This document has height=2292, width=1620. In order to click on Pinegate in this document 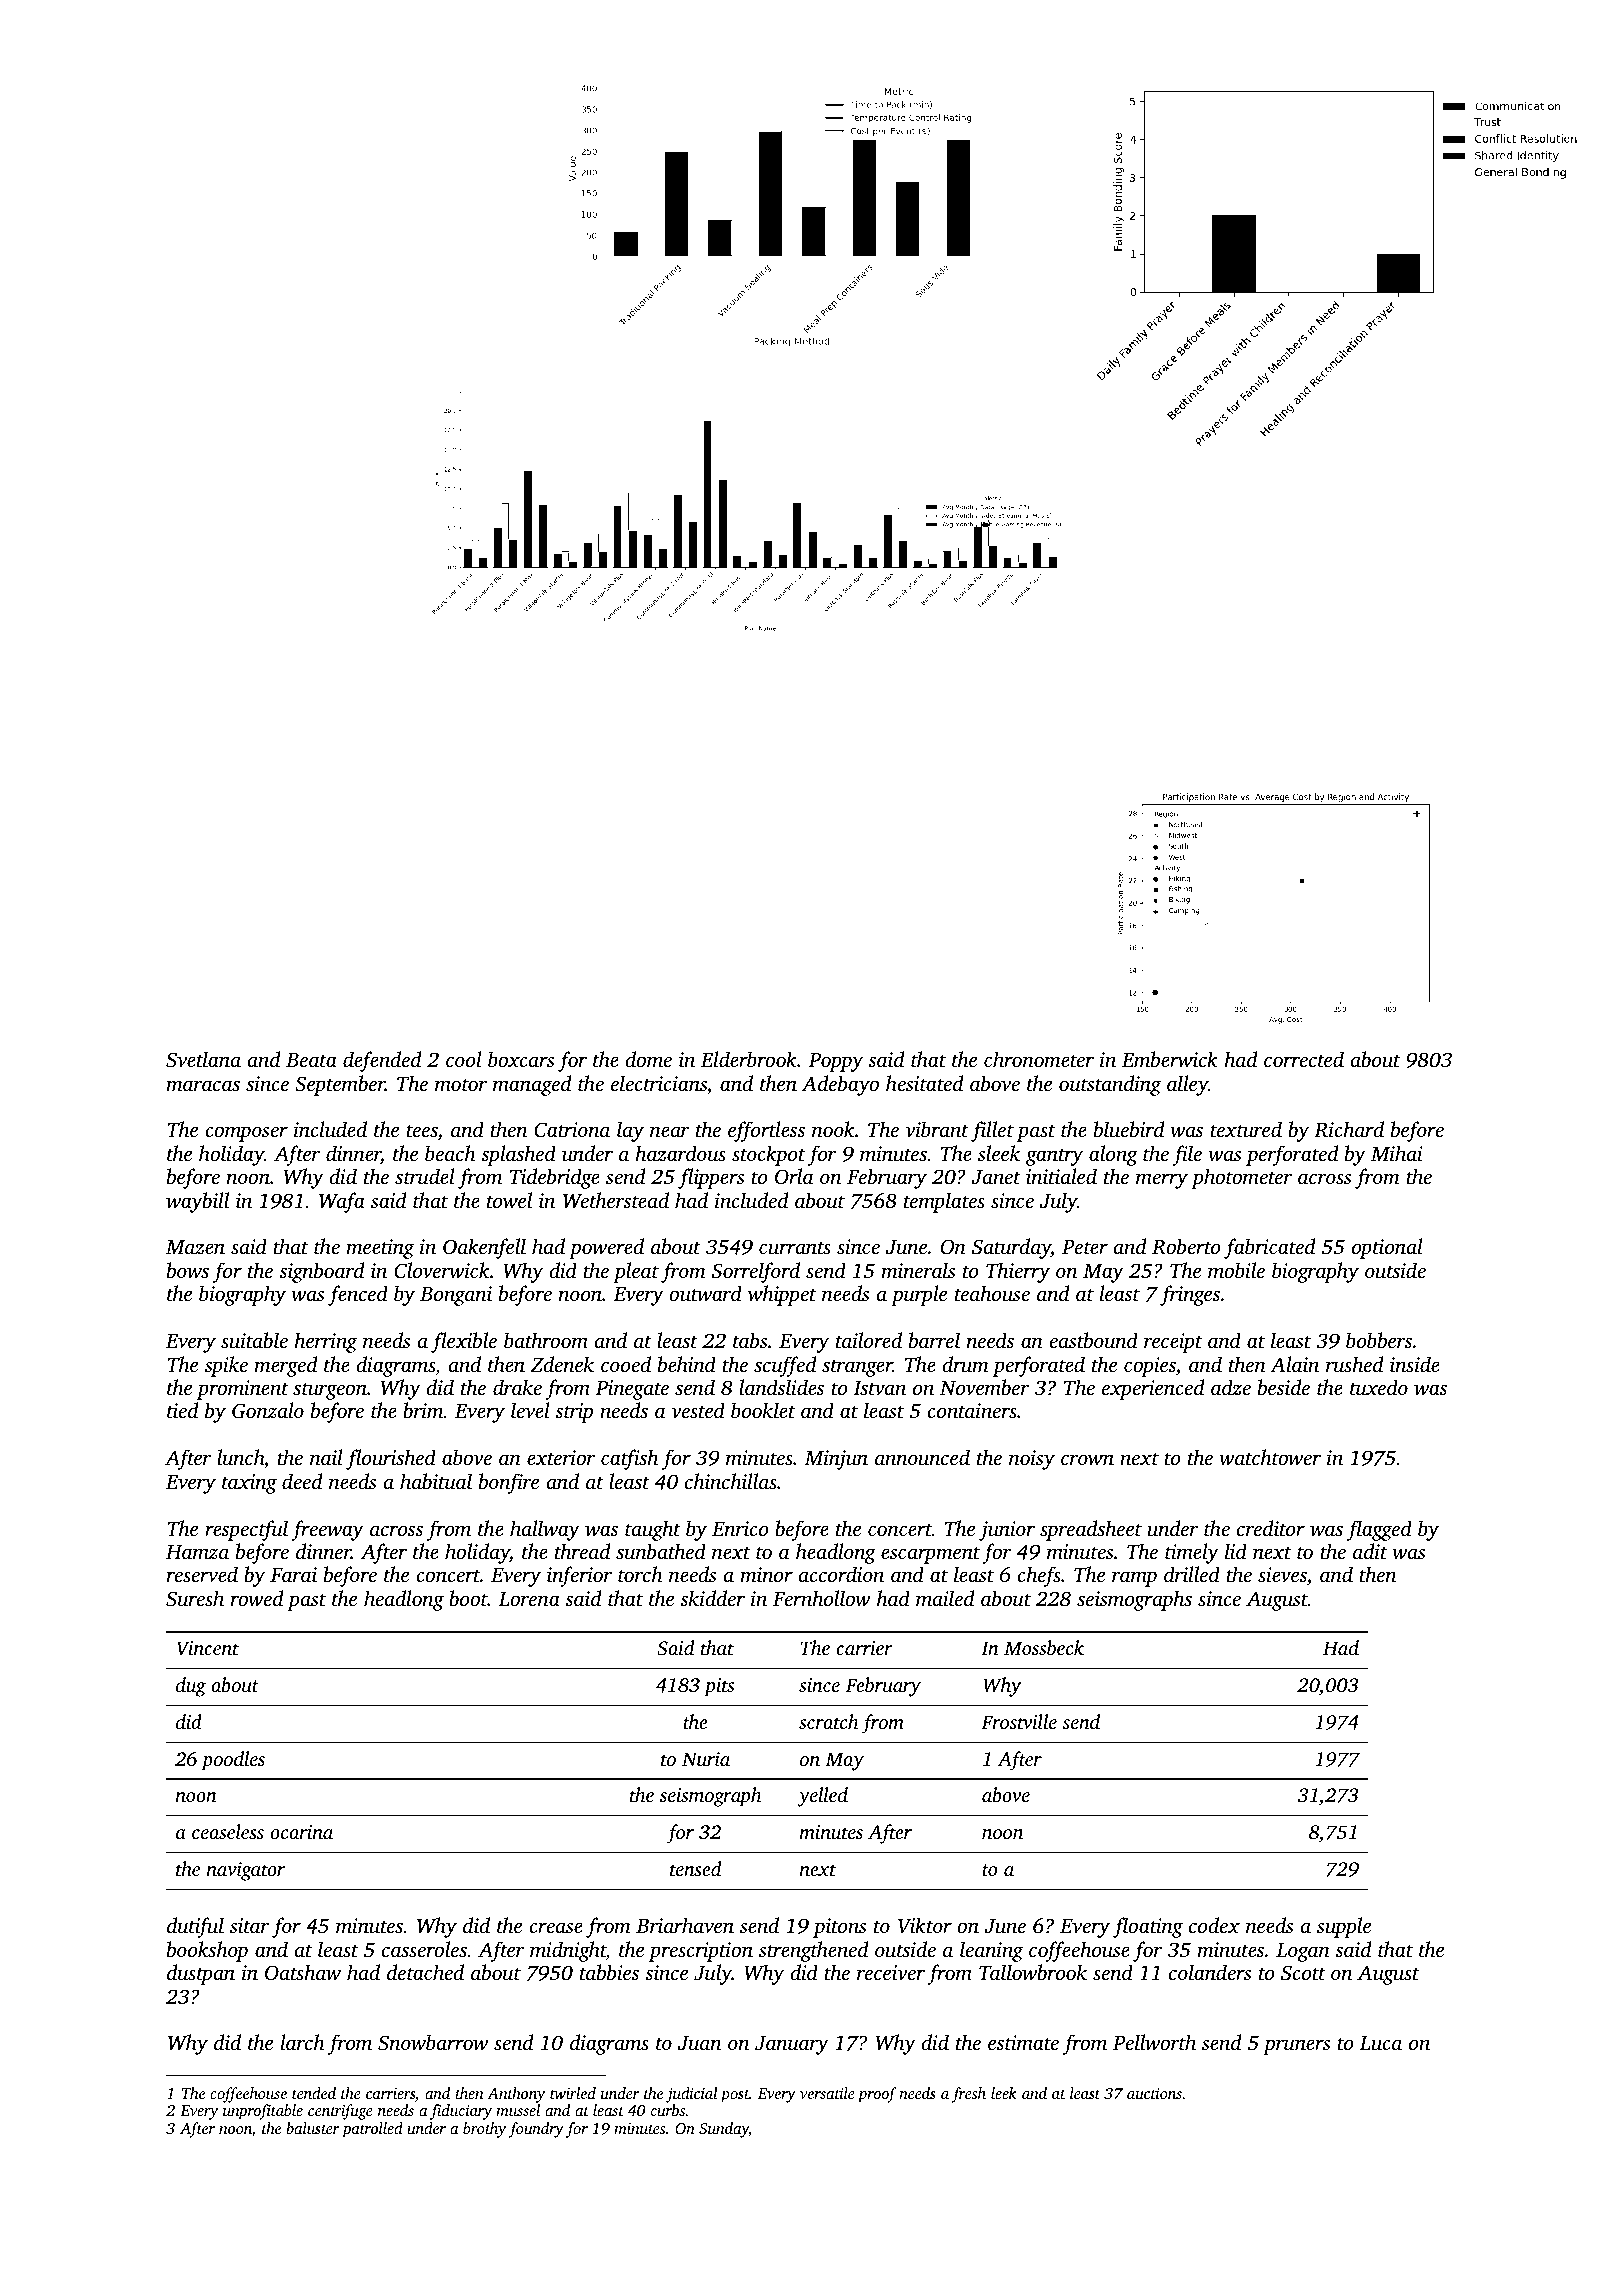, I will do `click(632, 1390)`.
